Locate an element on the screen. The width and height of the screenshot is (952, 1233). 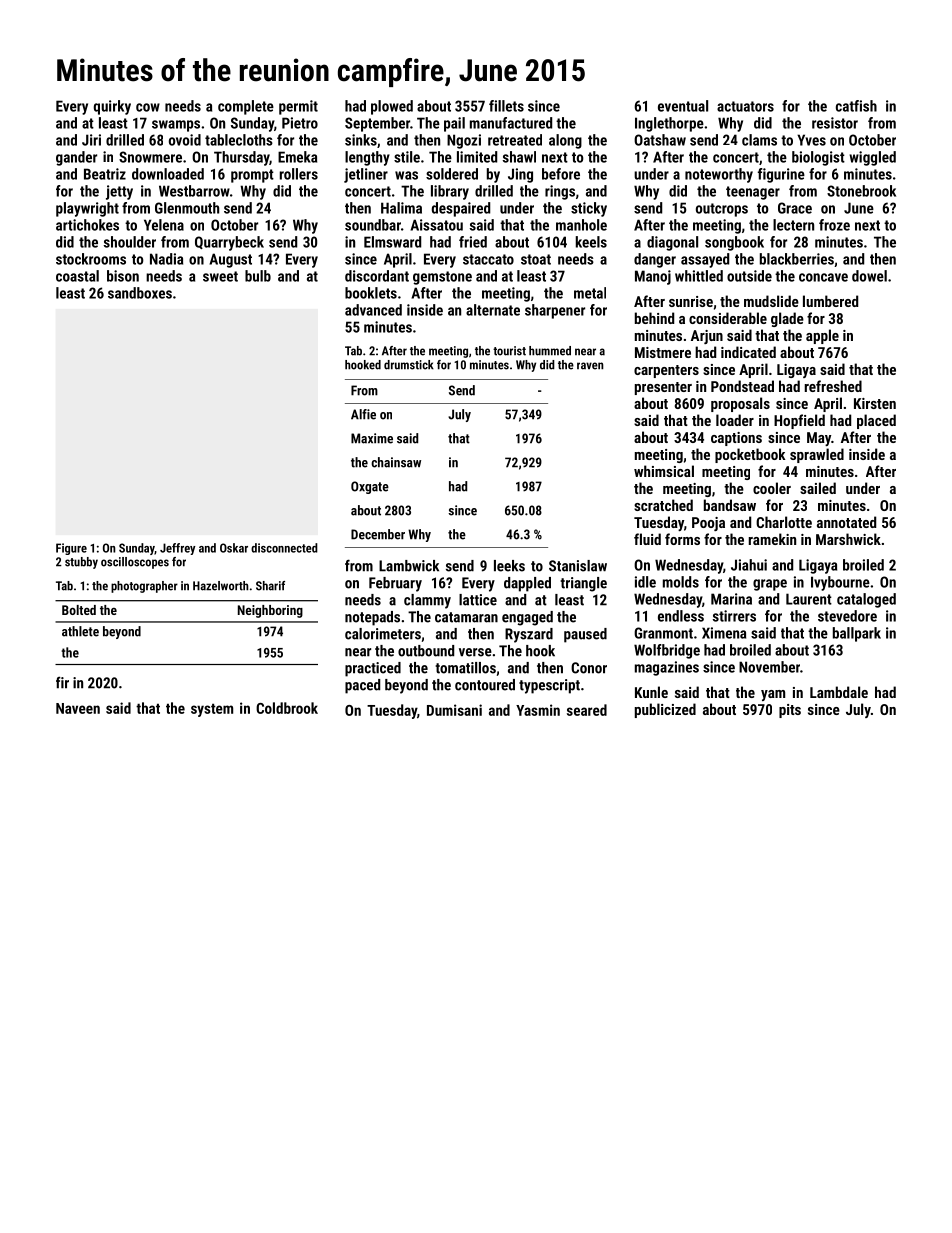
Jeffrey is located at coordinates (178, 549).
